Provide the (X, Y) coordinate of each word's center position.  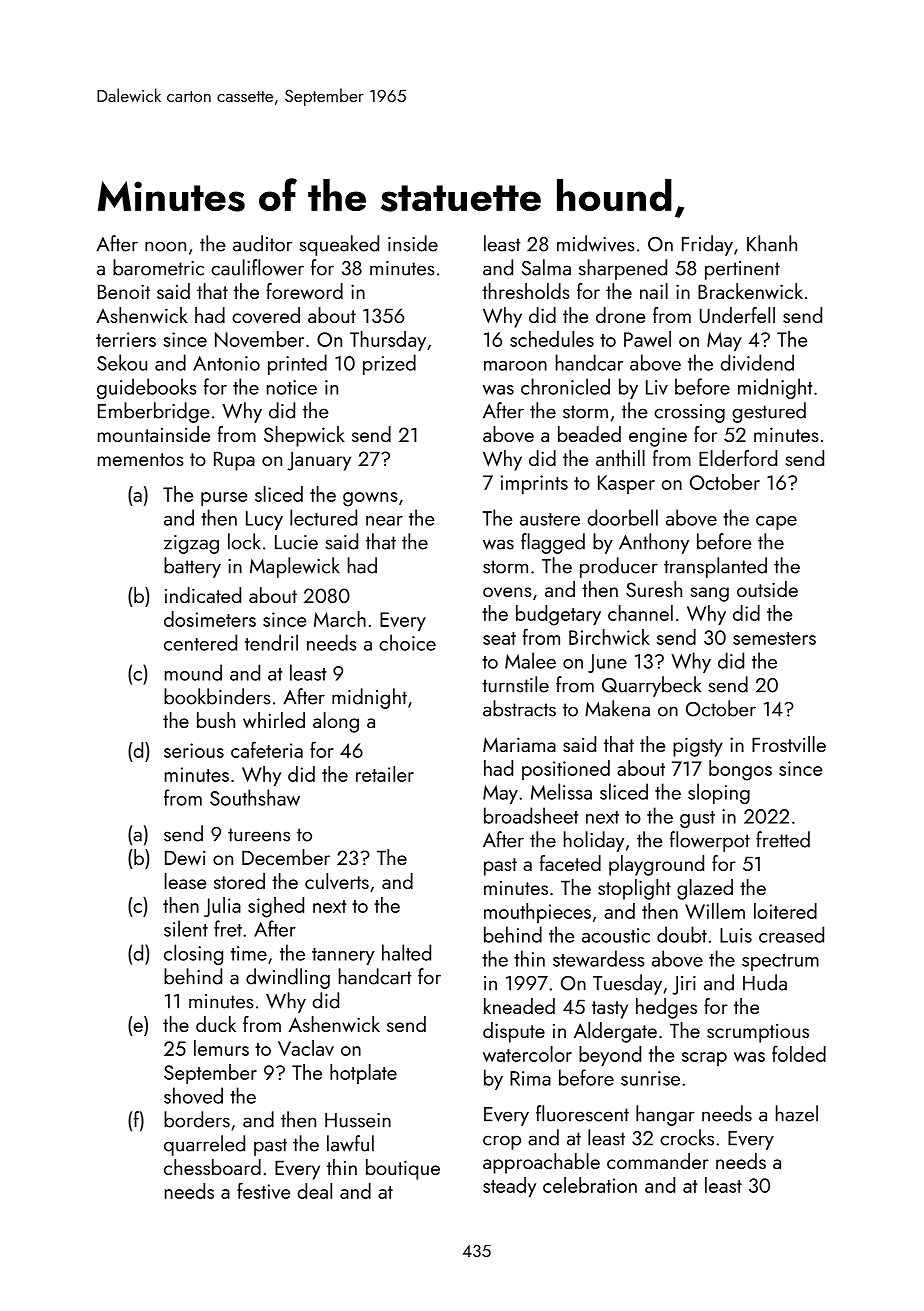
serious (194, 750)
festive (263, 1190)
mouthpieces (537, 913)
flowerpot (710, 841)
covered (266, 315)
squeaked (339, 245)
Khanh (772, 243)
